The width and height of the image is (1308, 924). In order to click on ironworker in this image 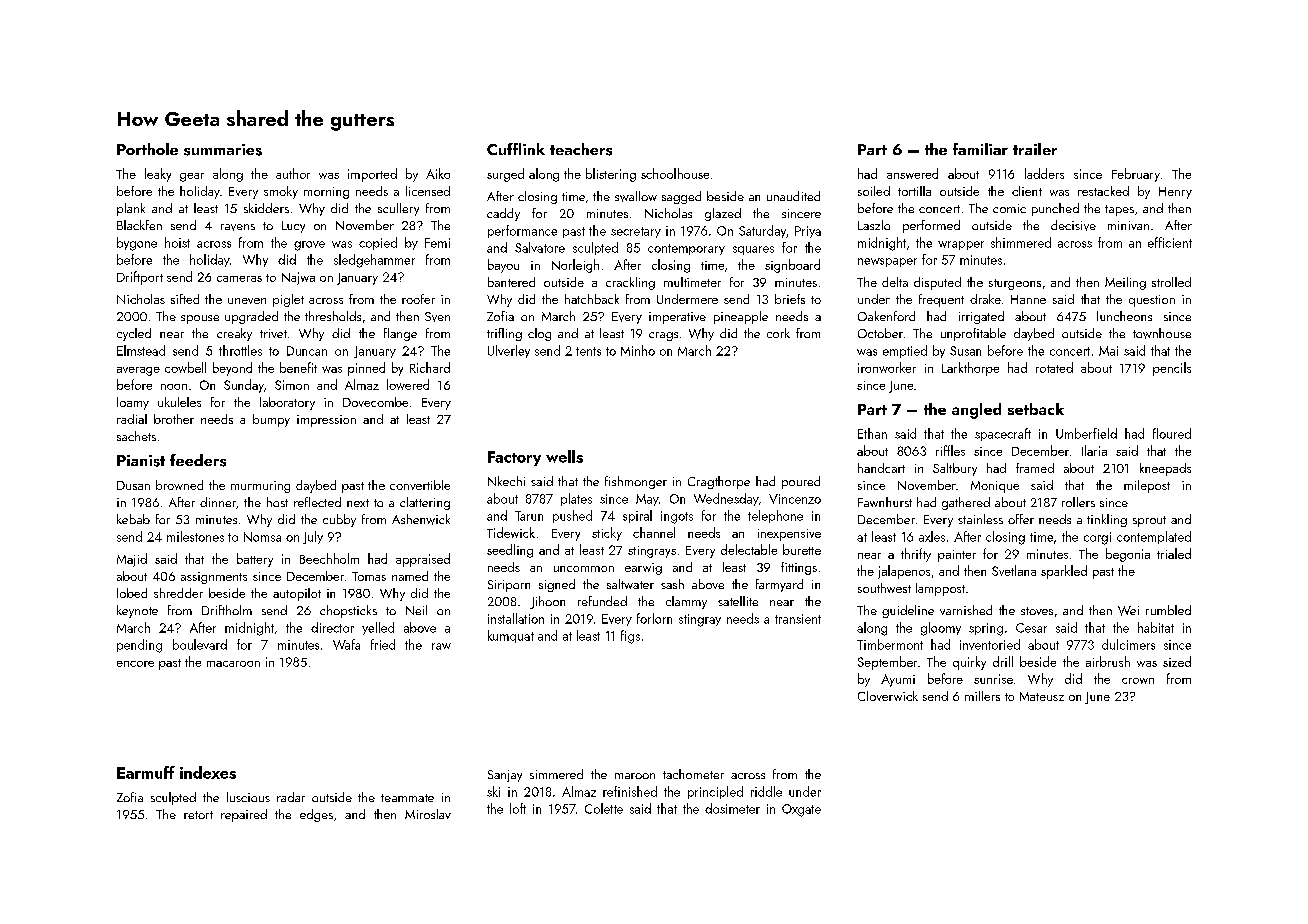, I will do `click(887, 367)`.
